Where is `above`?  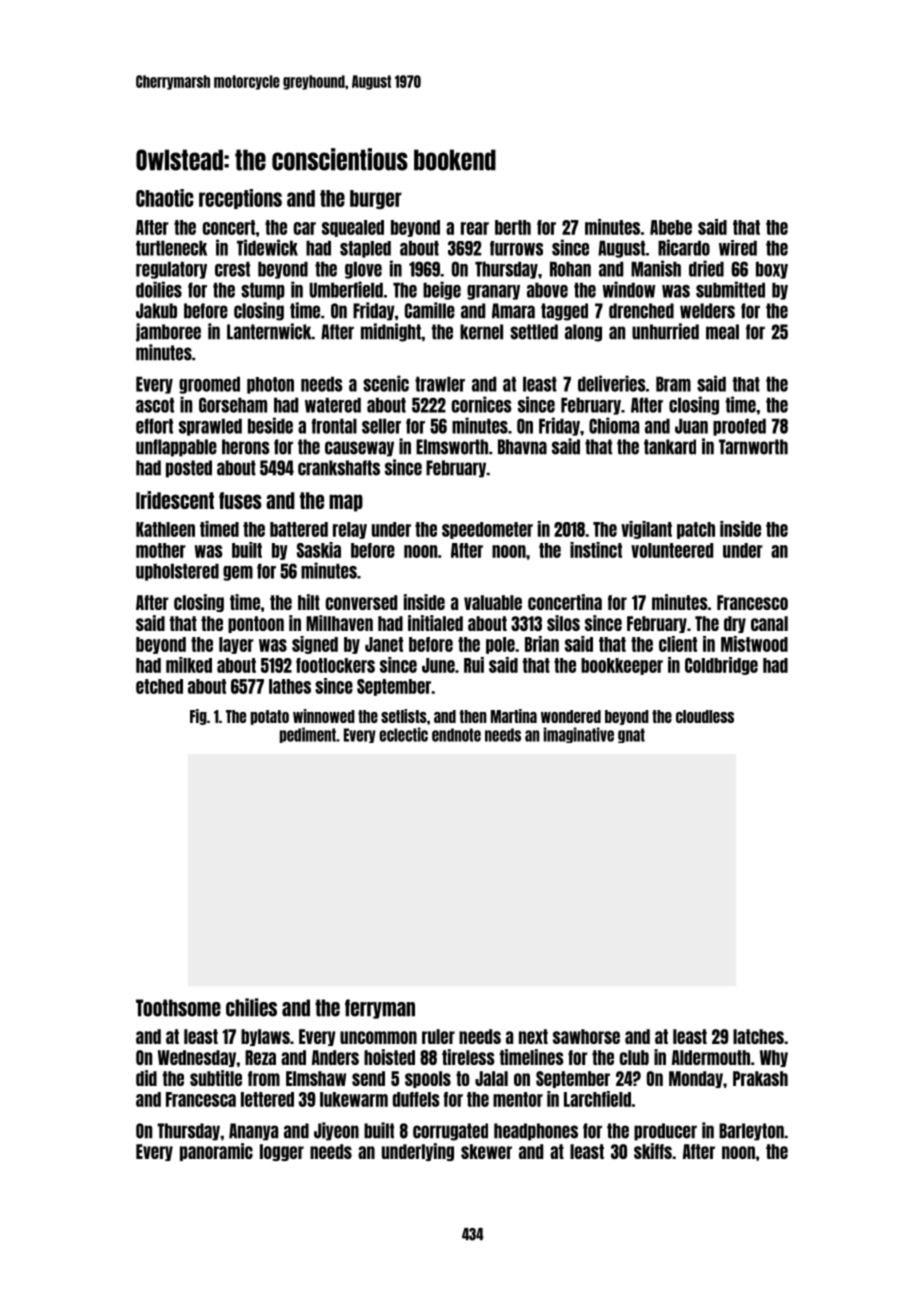
above is located at coordinates (547, 290).
